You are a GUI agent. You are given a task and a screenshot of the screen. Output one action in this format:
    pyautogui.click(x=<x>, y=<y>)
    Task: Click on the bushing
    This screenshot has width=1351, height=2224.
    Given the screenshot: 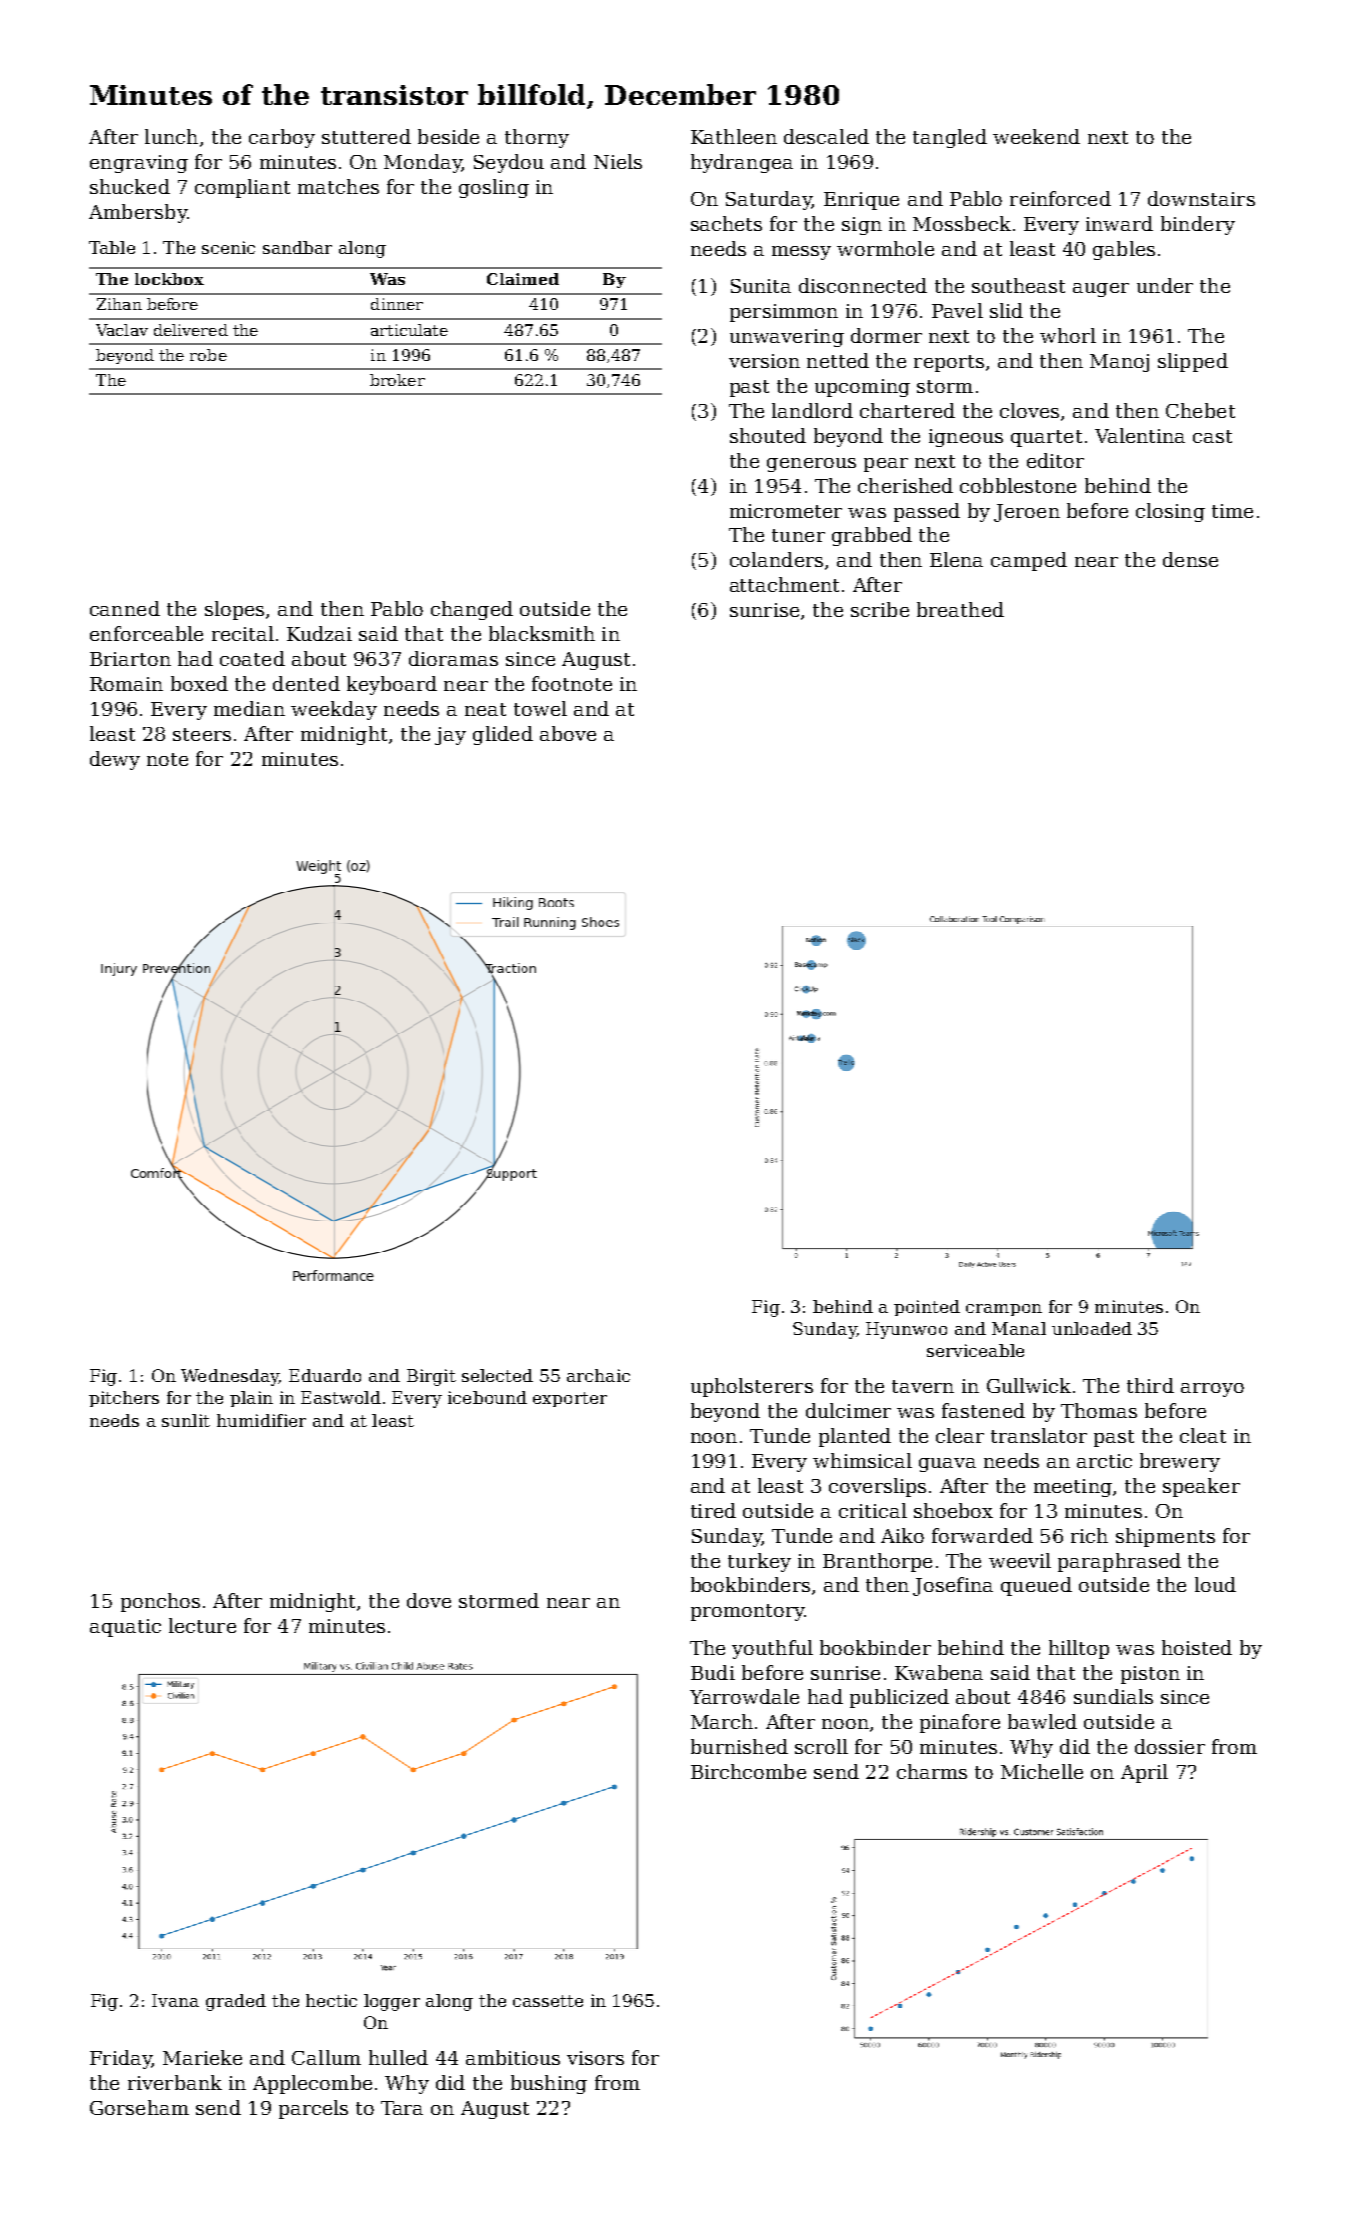 What is the action you would take?
    pyautogui.click(x=549, y=2084)
